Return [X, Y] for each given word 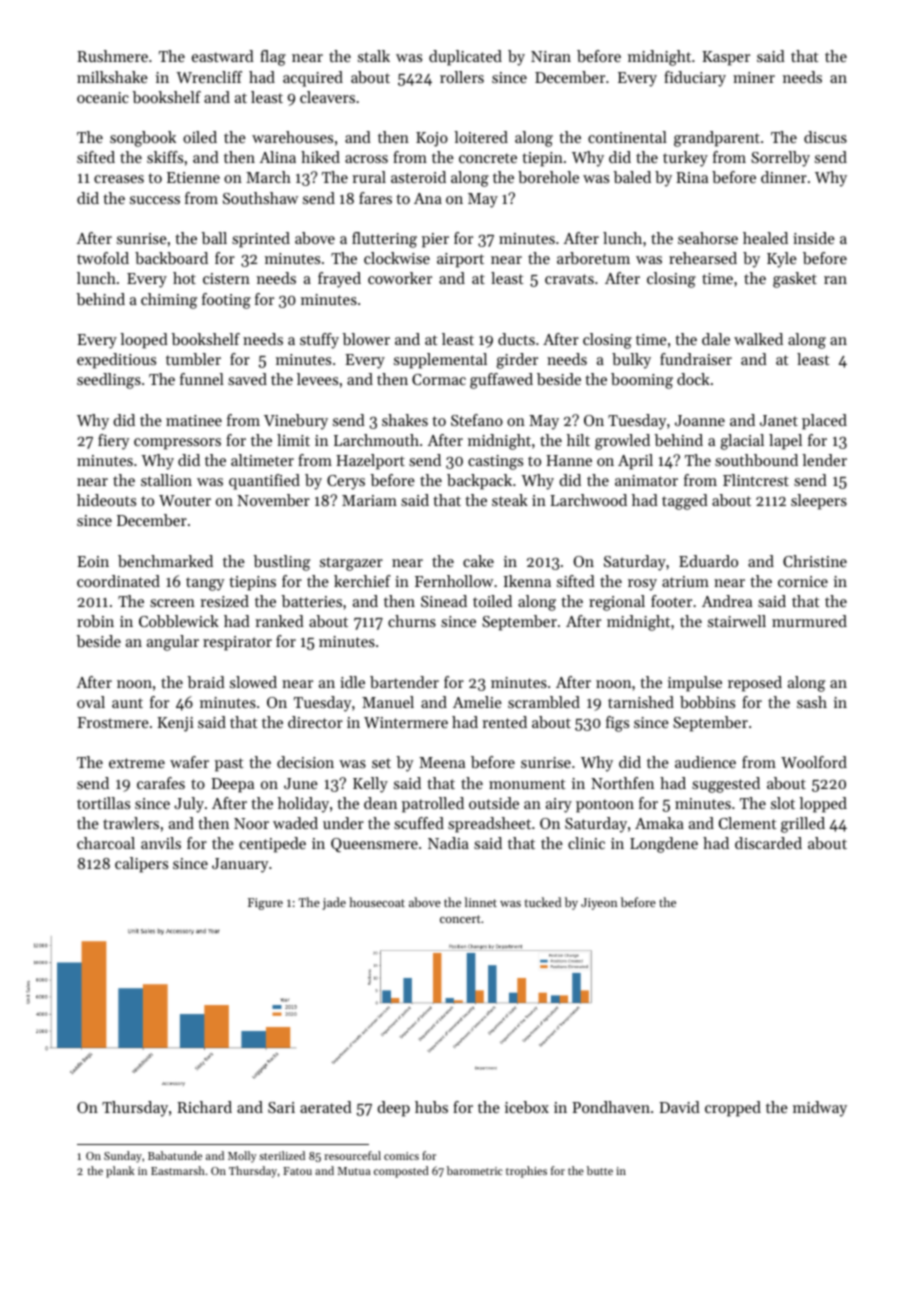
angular [173, 643]
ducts [516, 339]
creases [119, 179]
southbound [756, 460]
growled [622, 442]
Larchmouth [376, 440]
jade [334, 903]
